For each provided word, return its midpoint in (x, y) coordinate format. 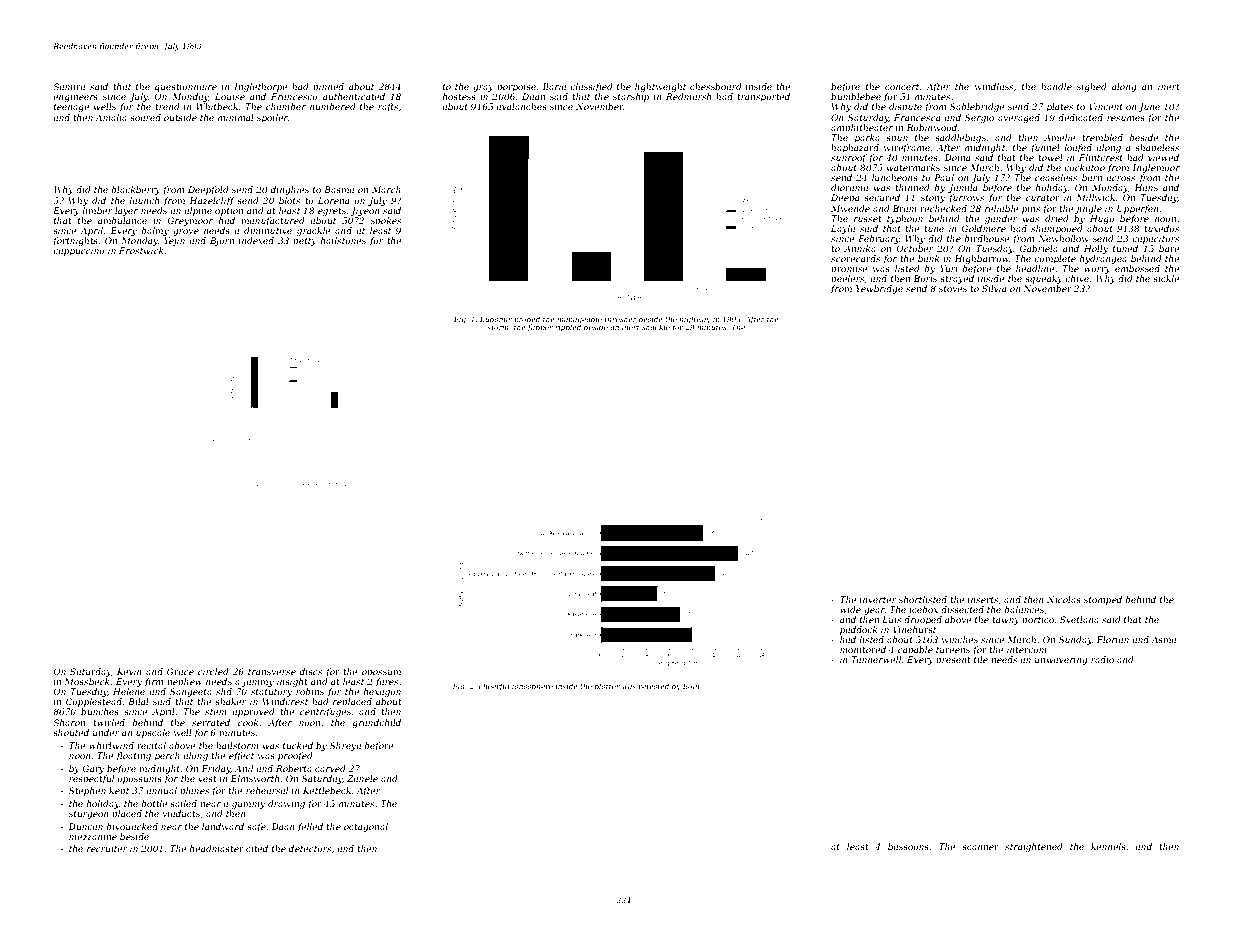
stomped (1103, 600)
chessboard (716, 86)
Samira (69, 86)
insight (292, 682)
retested (654, 686)
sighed (1092, 87)
